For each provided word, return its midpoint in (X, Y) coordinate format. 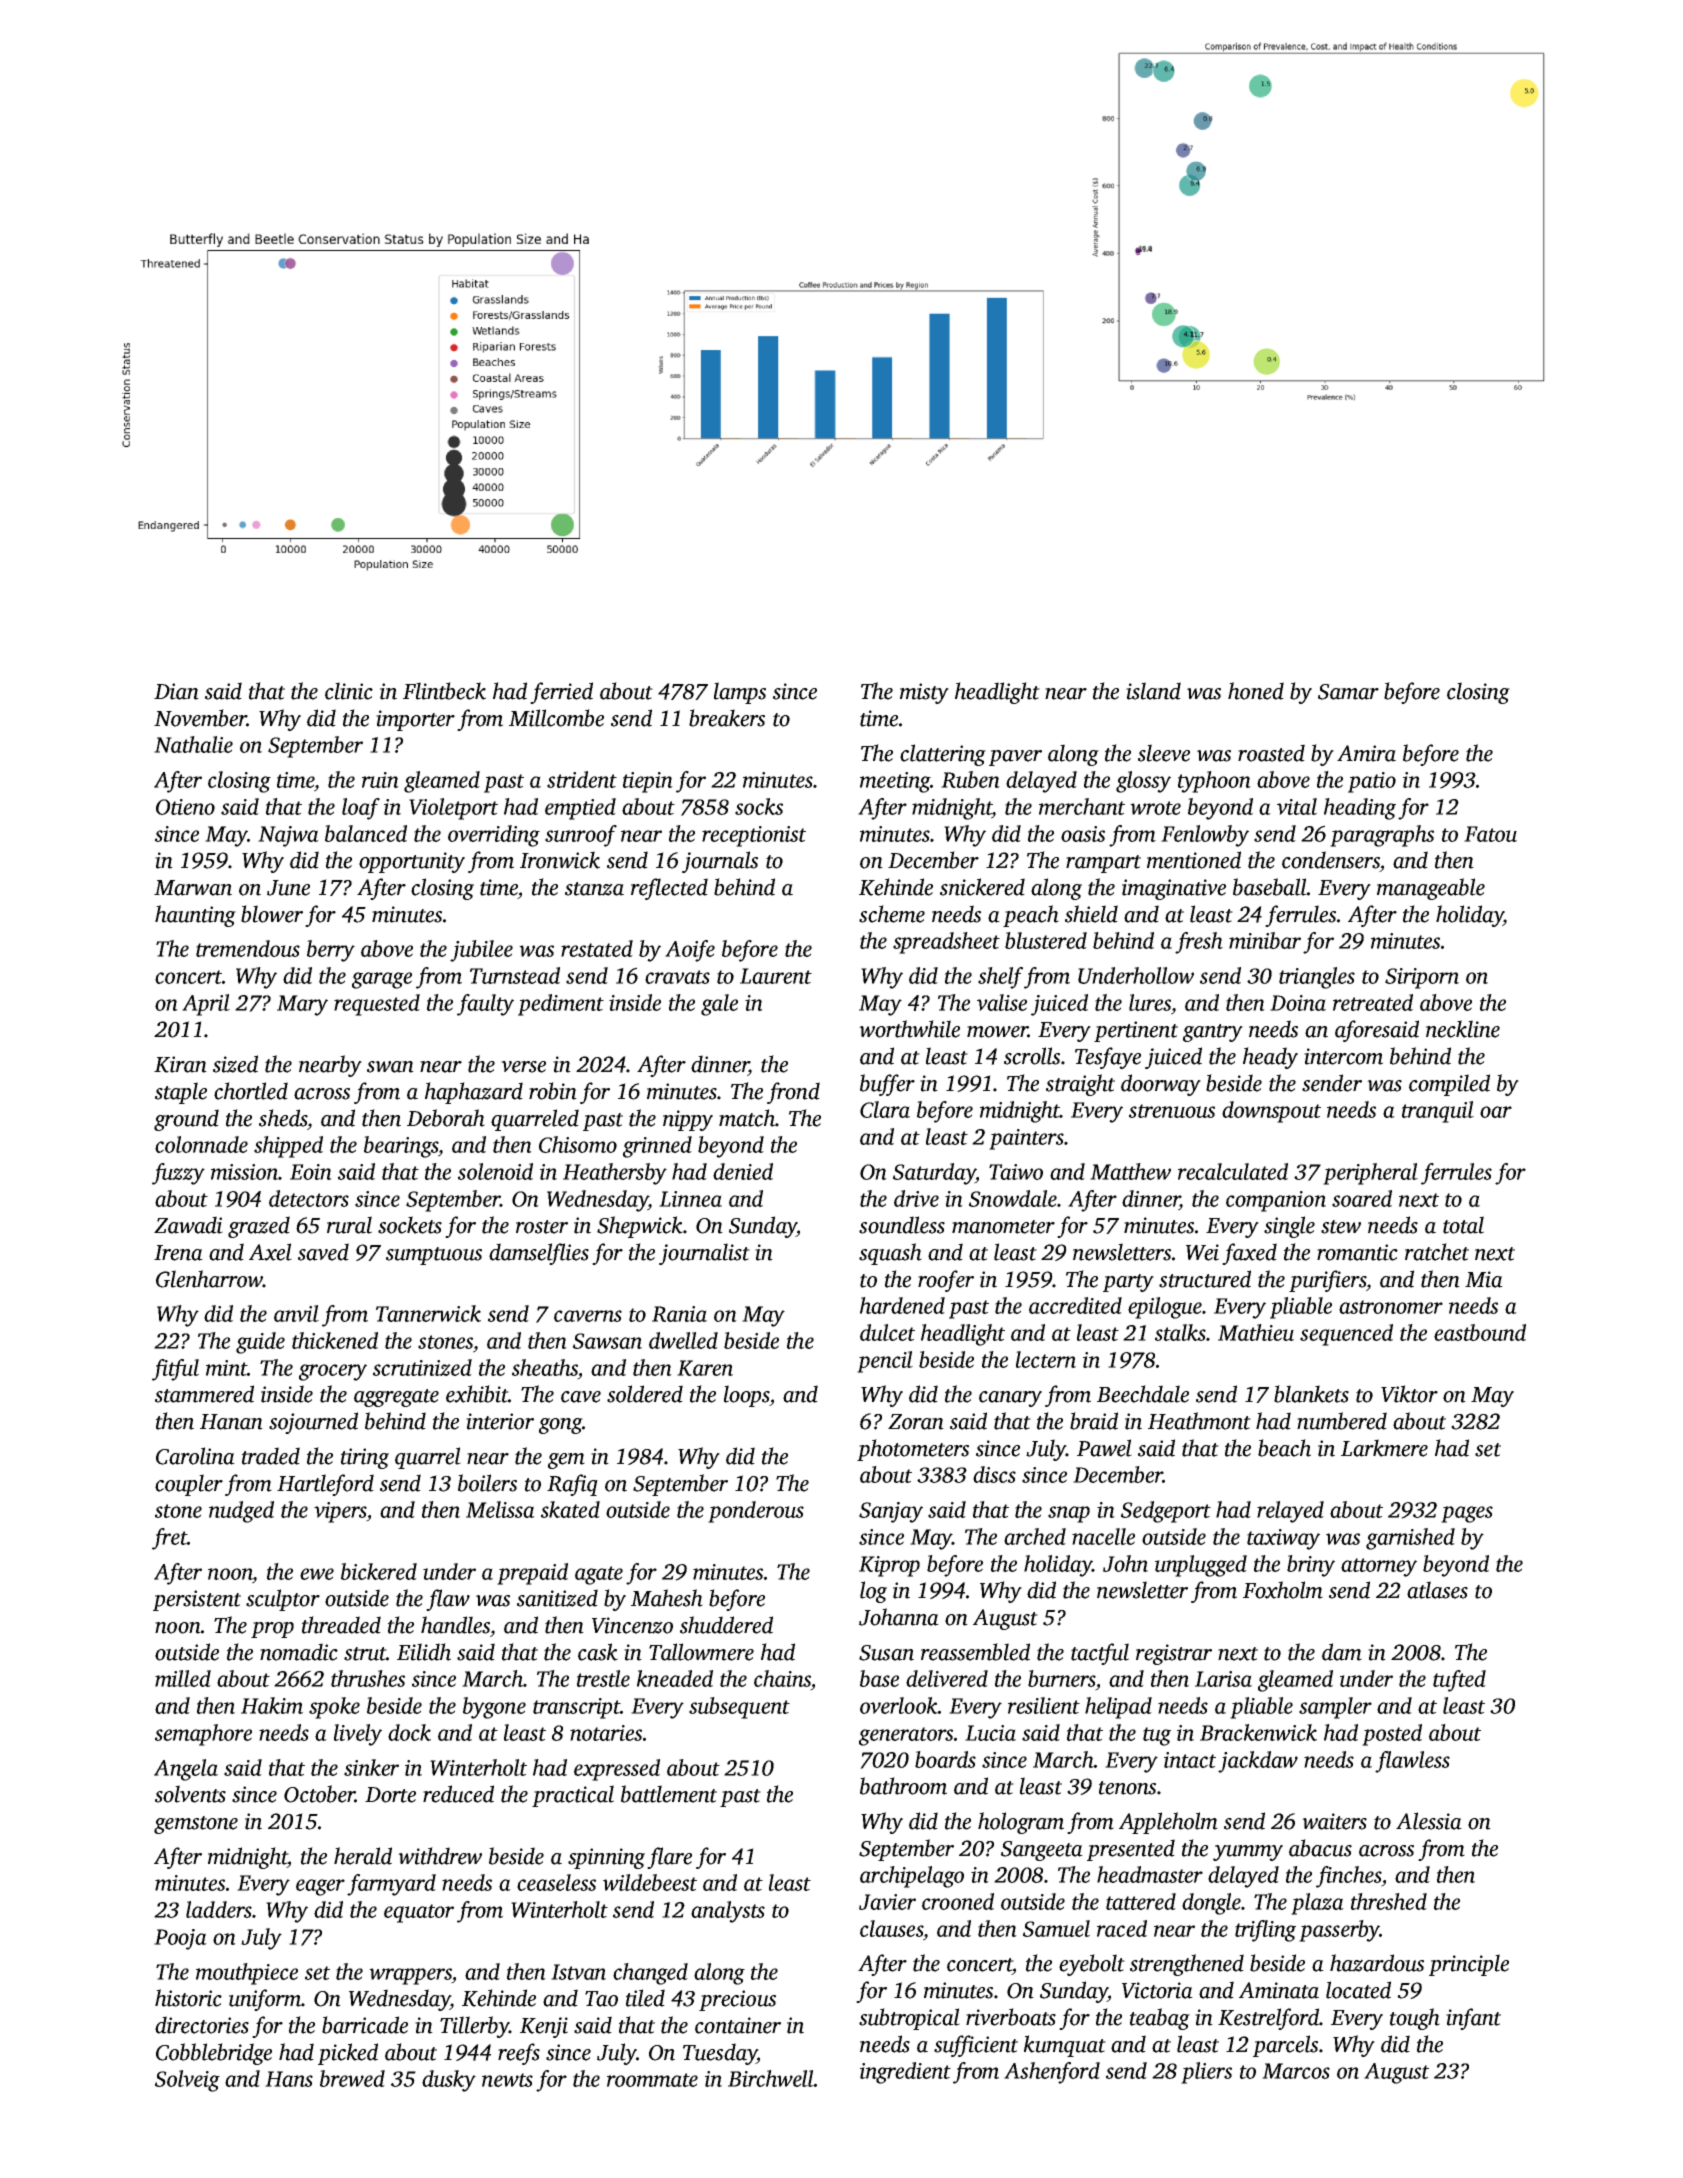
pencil (885, 1362)
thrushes (368, 1678)
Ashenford (1052, 2073)
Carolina (195, 1456)
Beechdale (1143, 1394)
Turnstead (515, 975)
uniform (265, 2000)
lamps (740, 693)
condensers (1331, 860)
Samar (1348, 692)
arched (1035, 1536)
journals (720, 862)
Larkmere (1384, 1448)
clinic (349, 691)
